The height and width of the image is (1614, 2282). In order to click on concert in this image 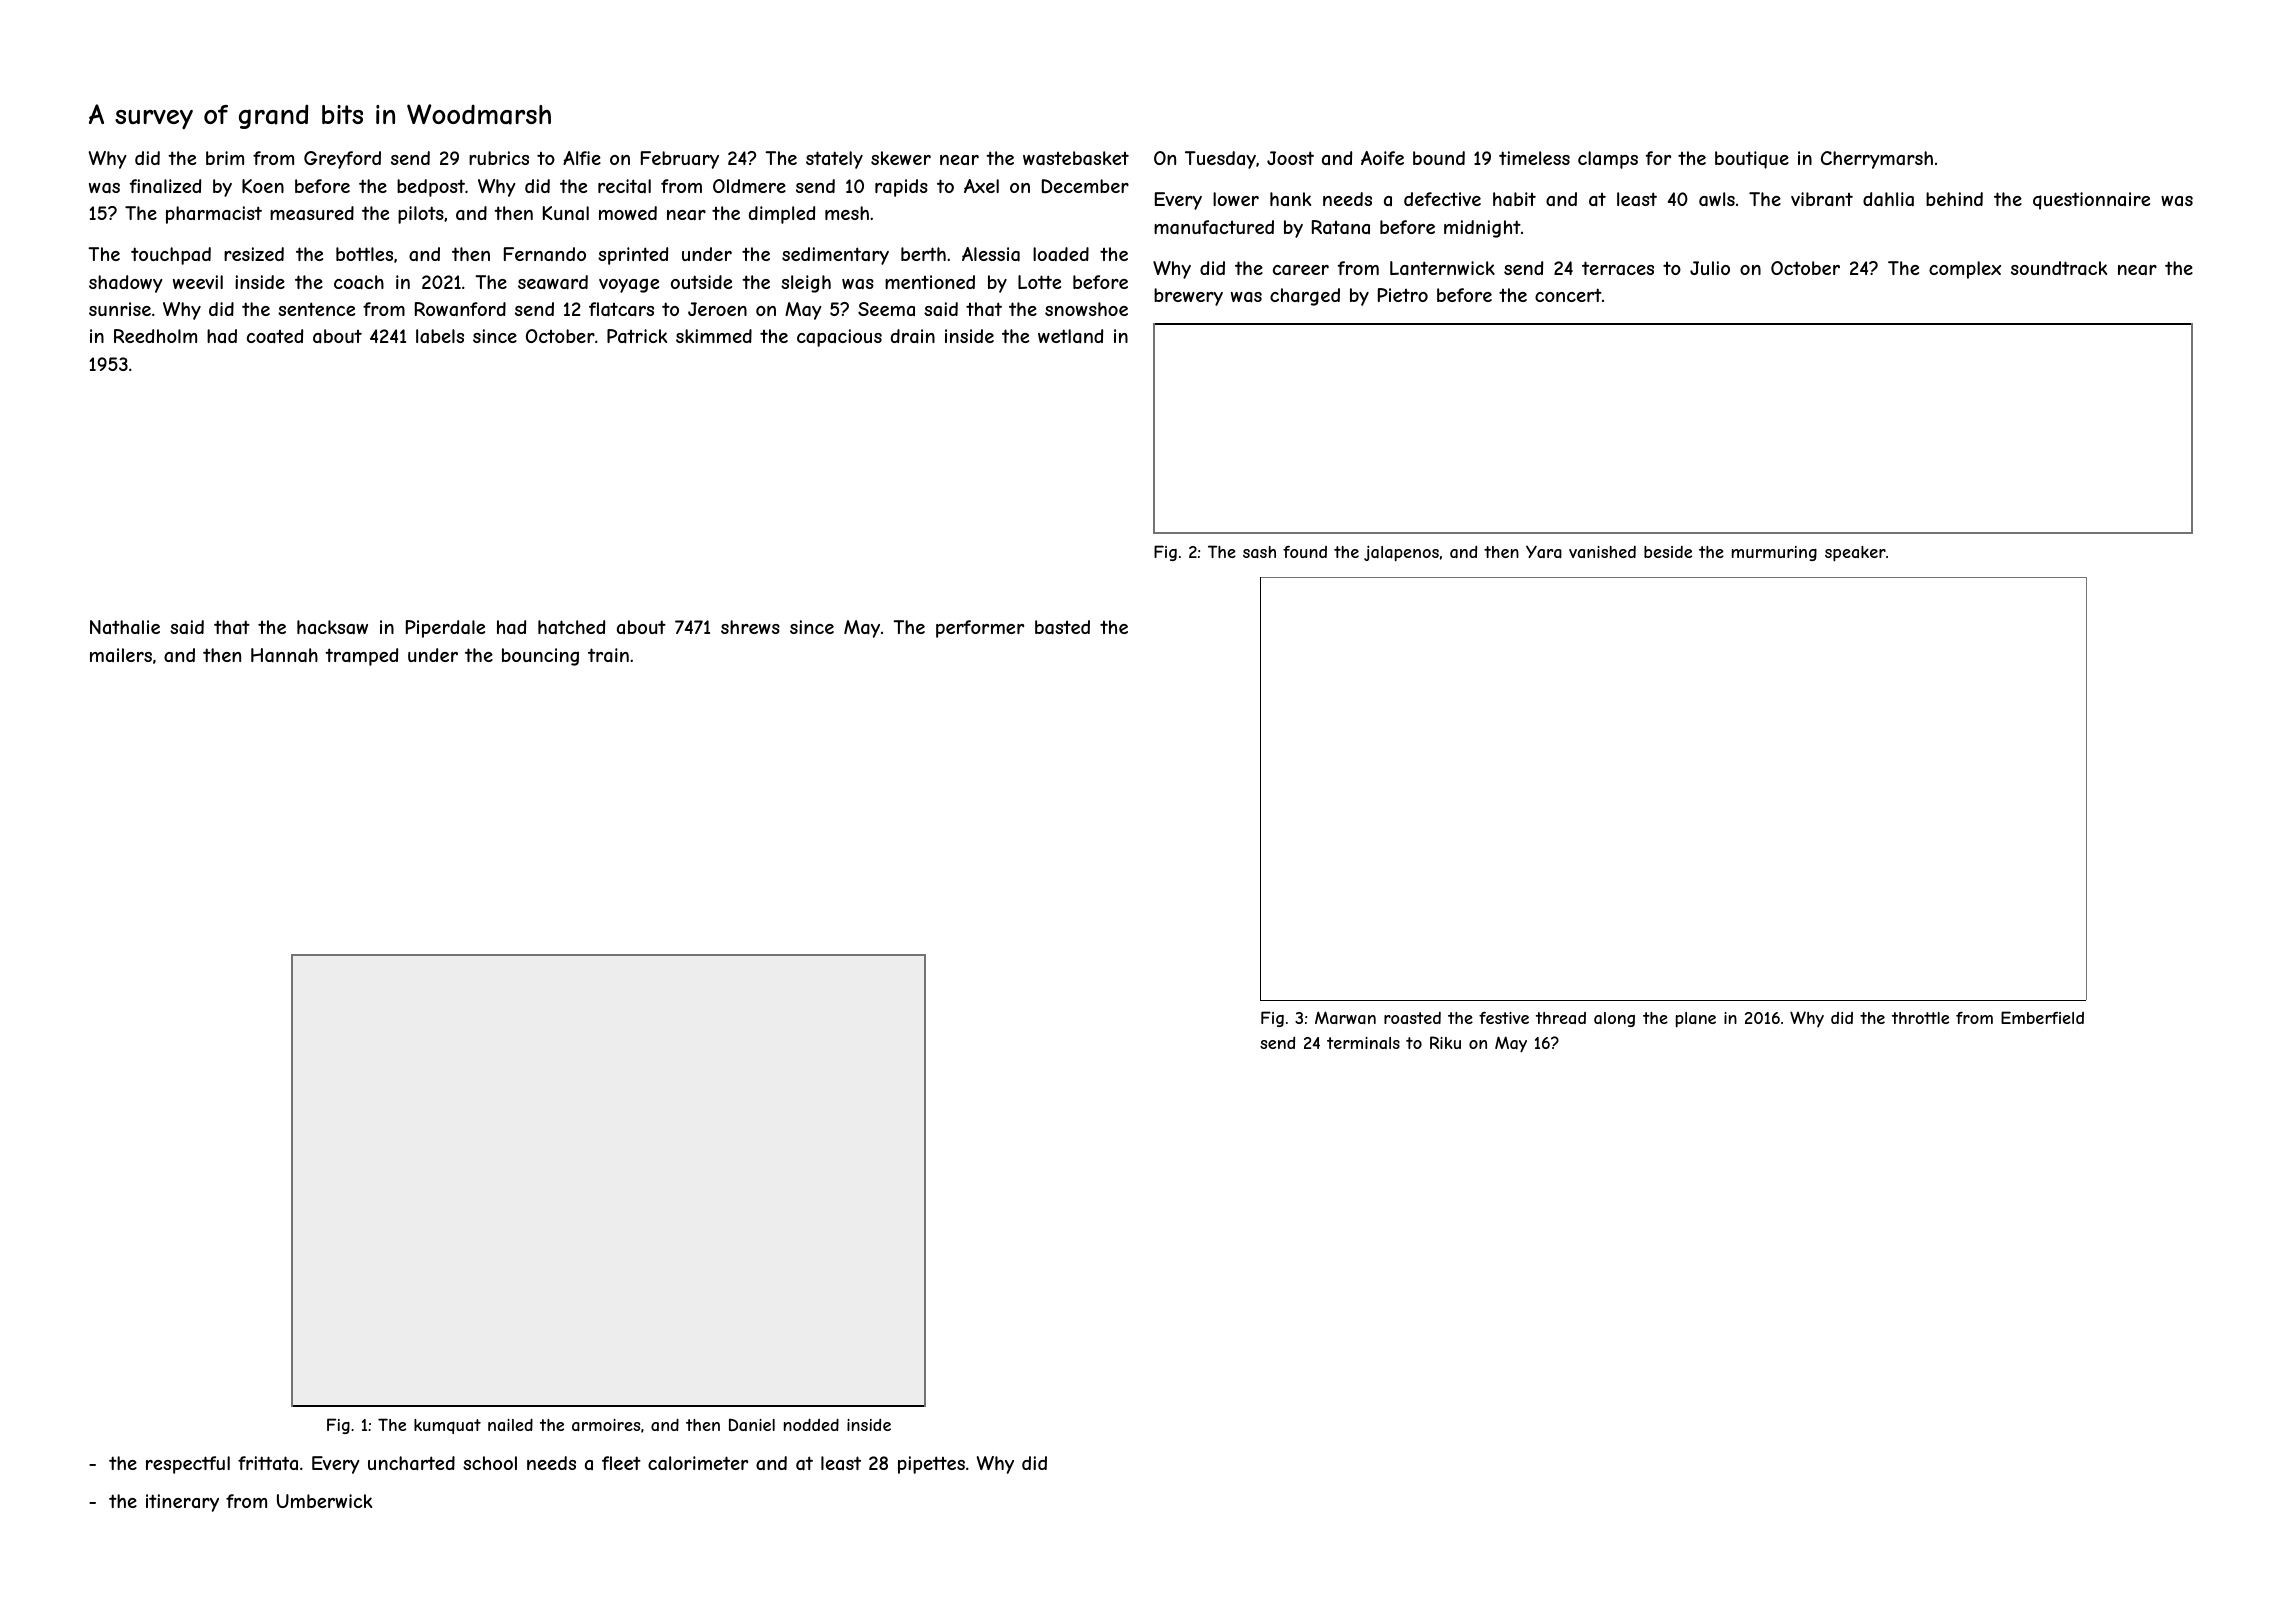, I will do `click(1568, 295)`.
